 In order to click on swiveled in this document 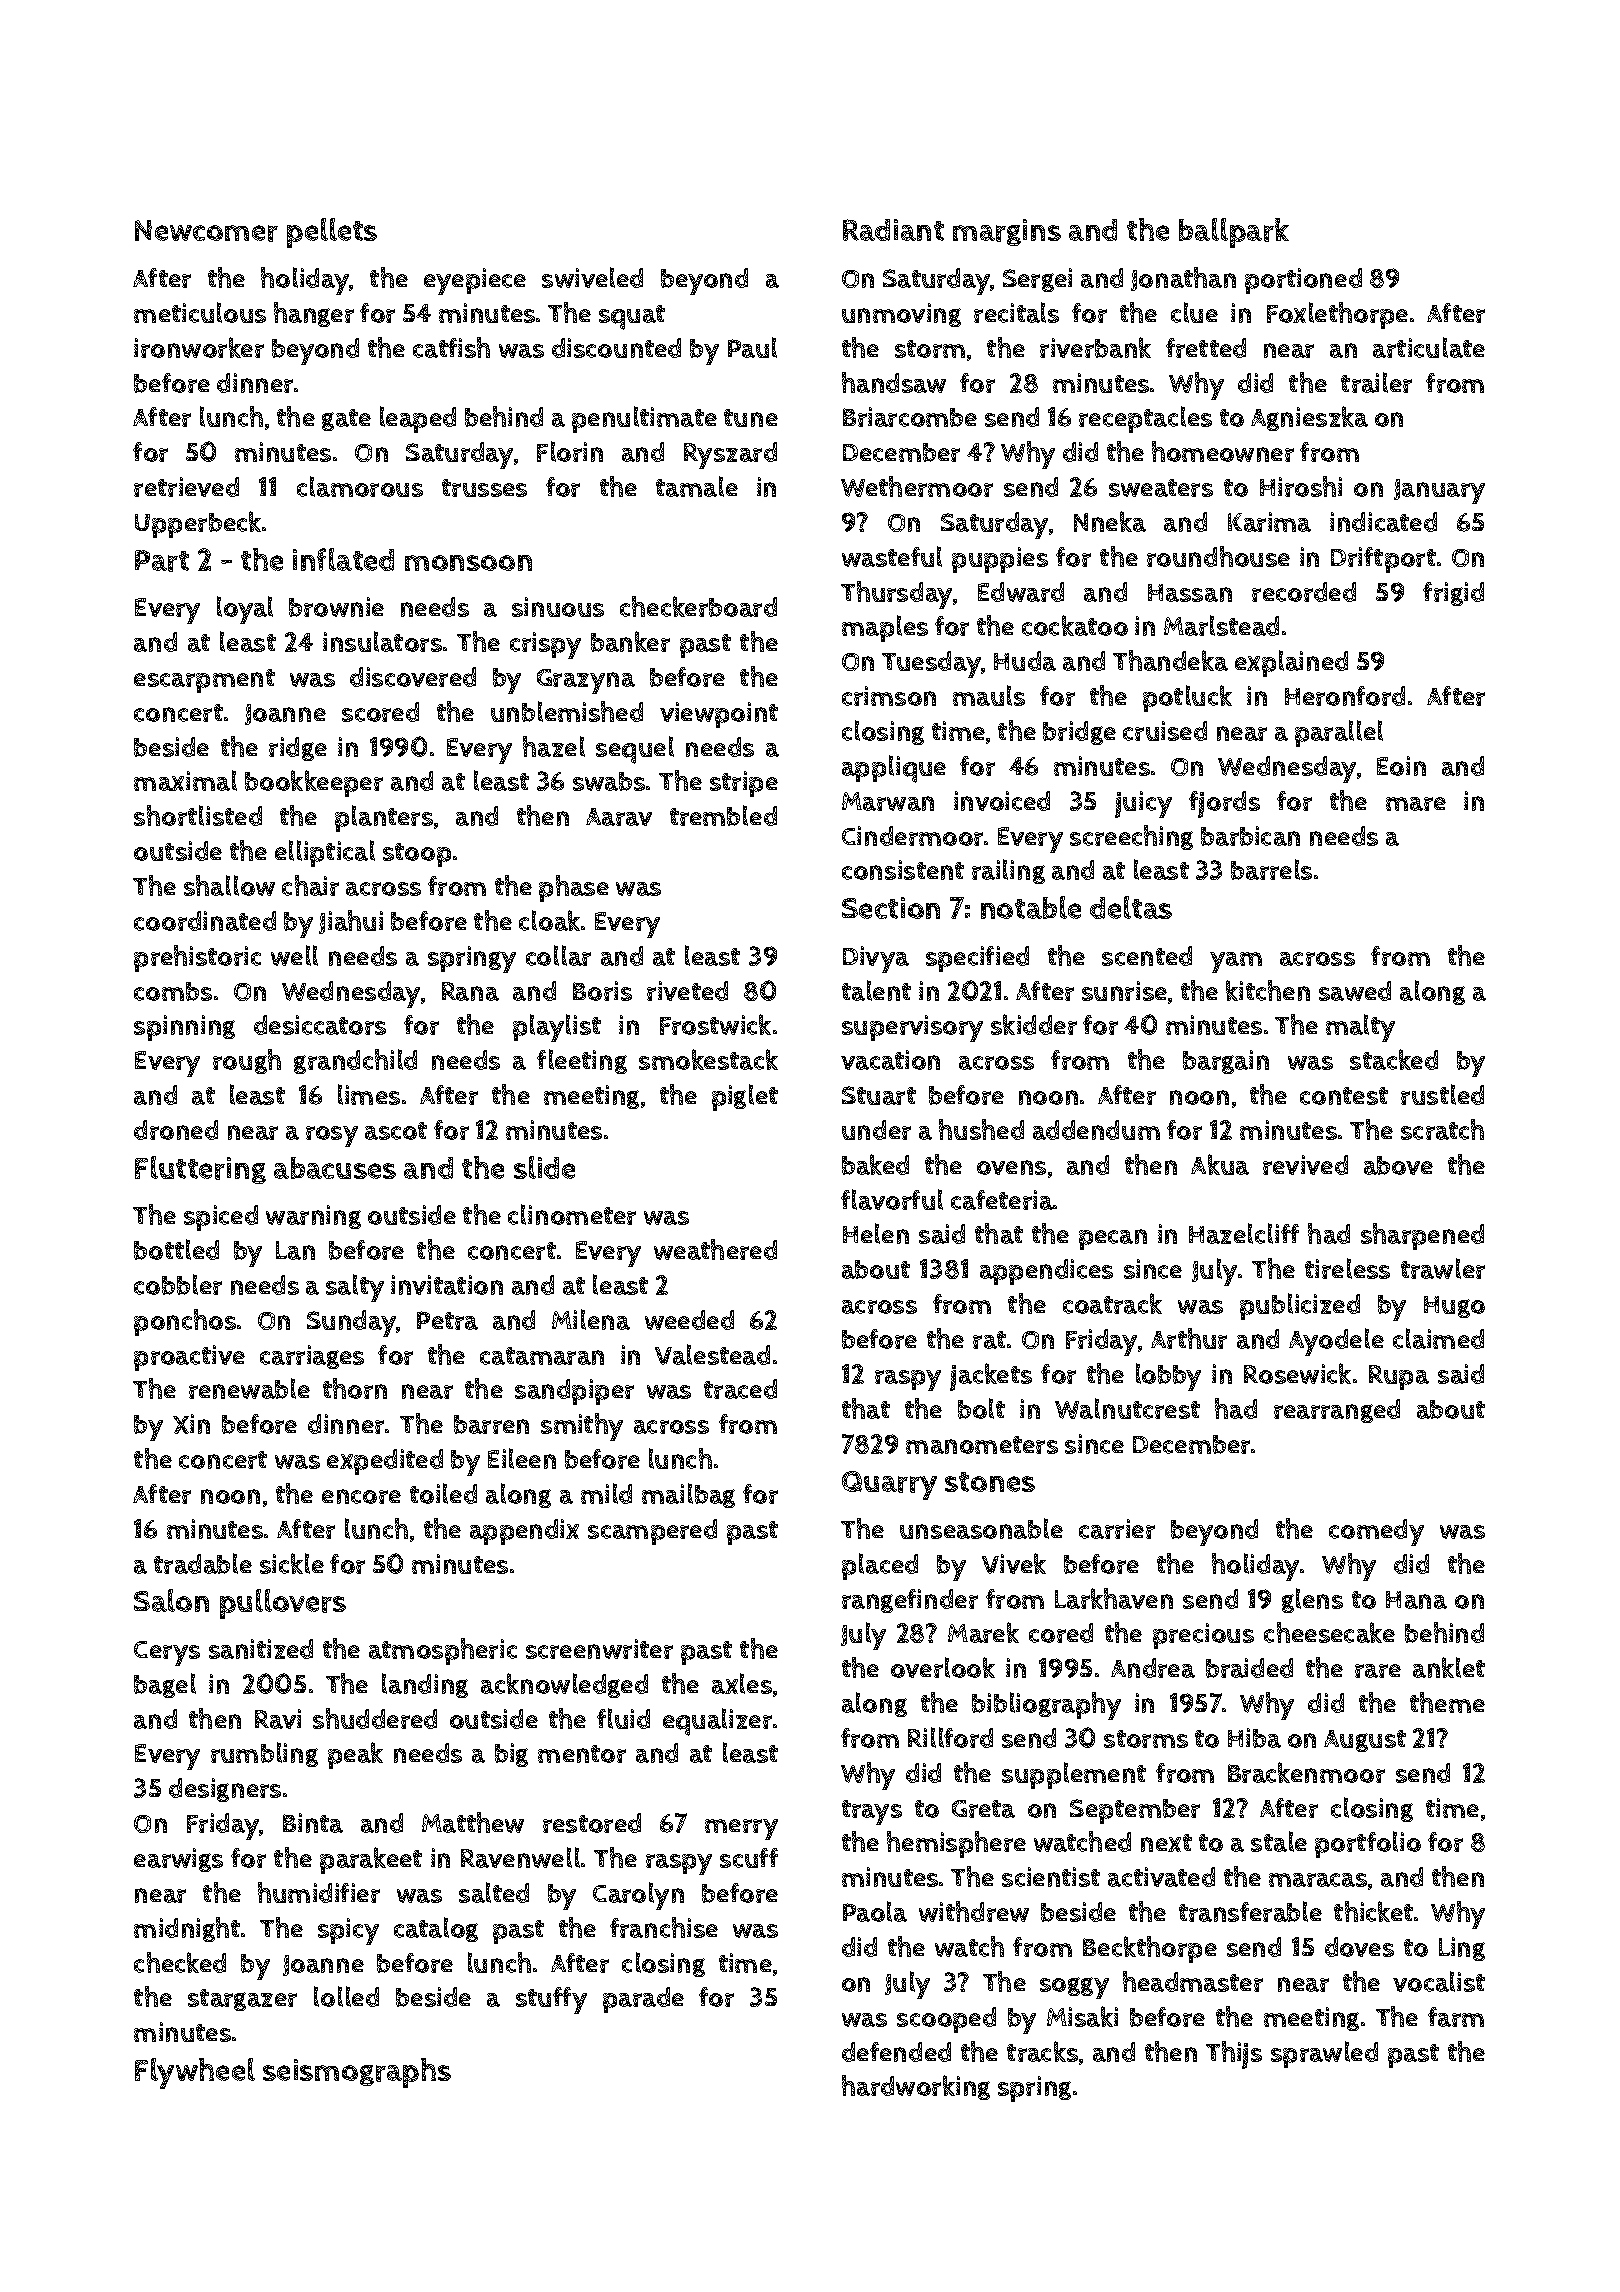, I will do `click(592, 277)`.
